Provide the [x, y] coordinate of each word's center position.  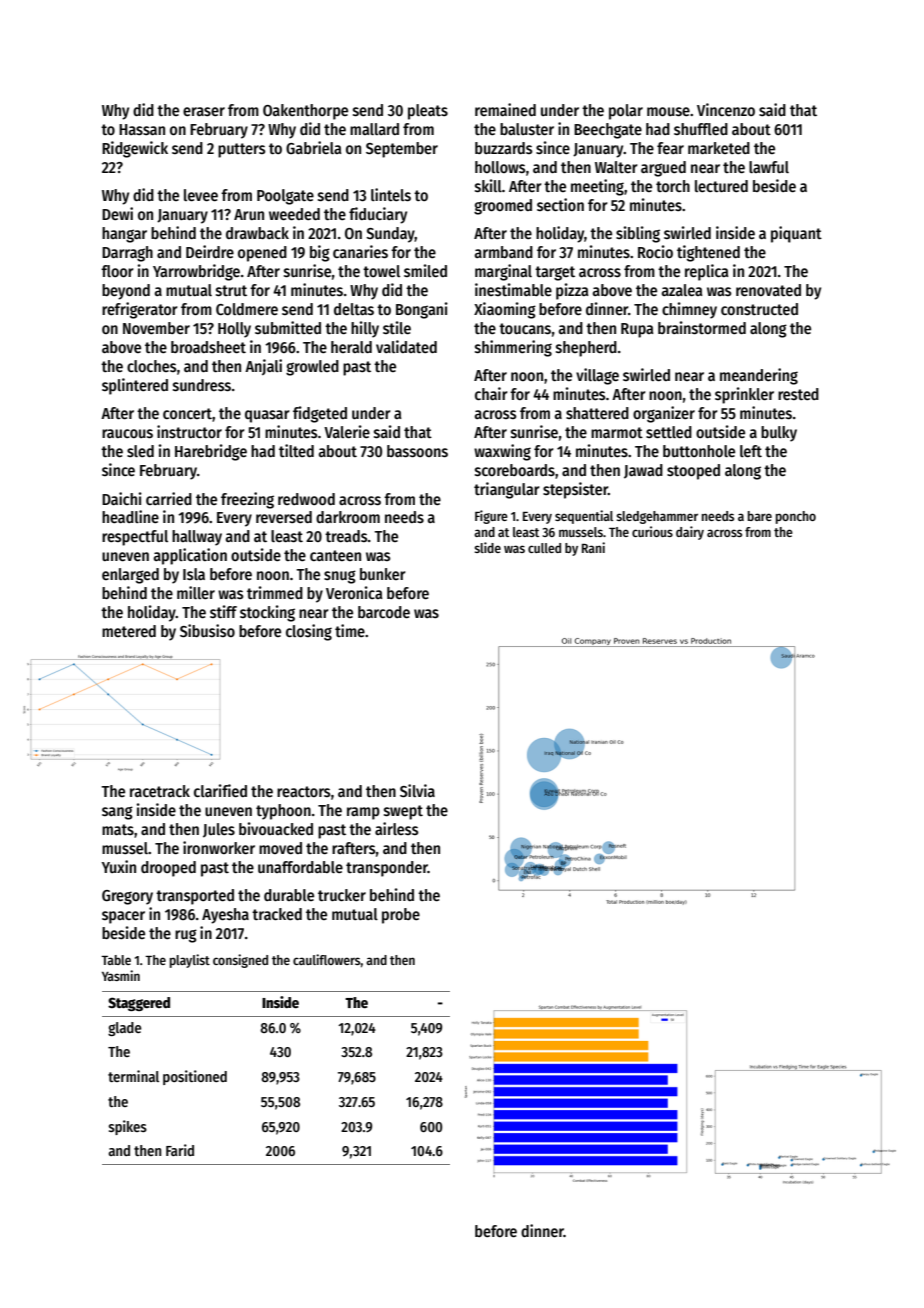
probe [401, 916]
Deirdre [210, 251]
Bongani [422, 310]
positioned [195, 1077]
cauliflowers [327, 959]
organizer [664, 414]
